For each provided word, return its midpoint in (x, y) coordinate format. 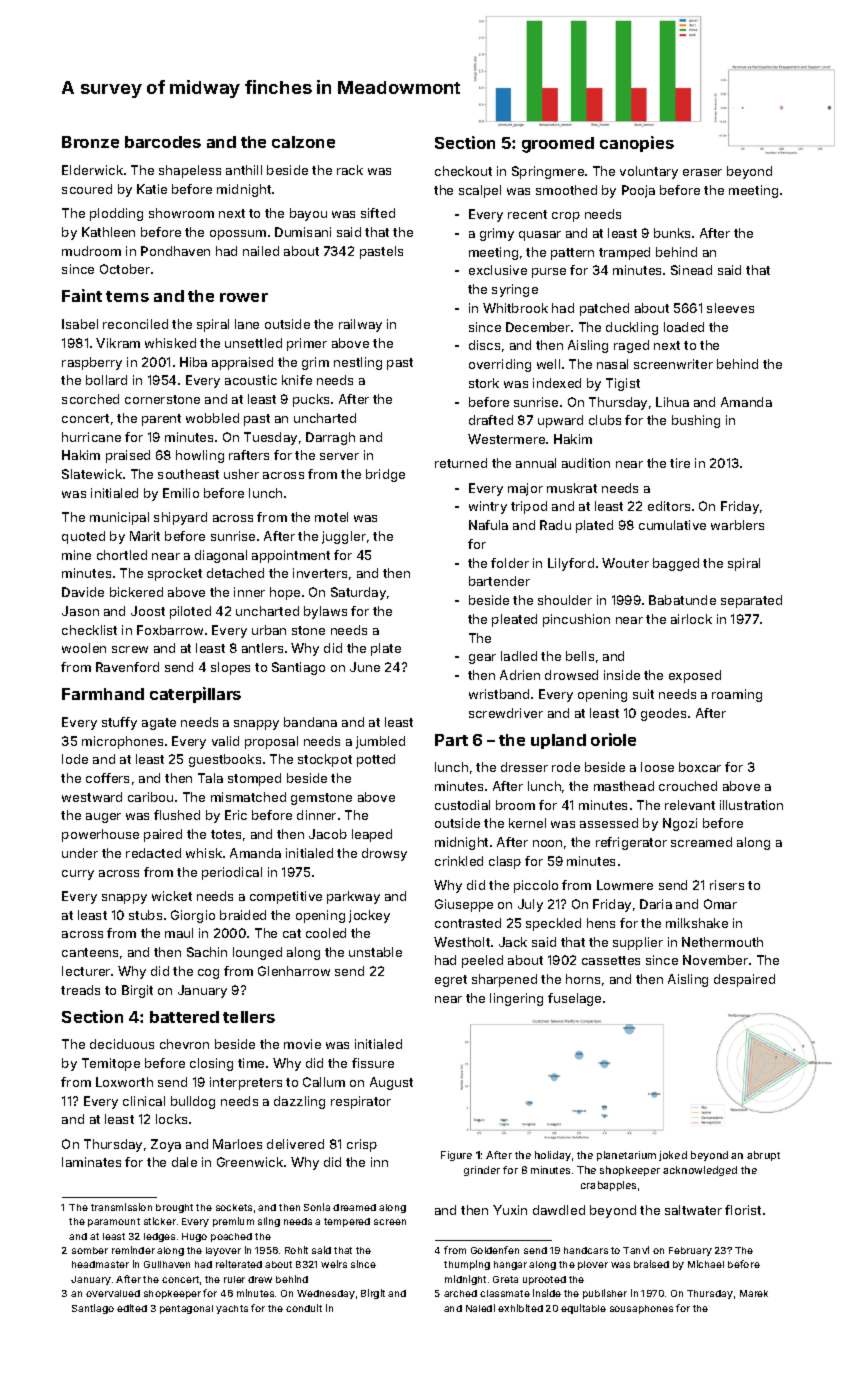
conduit (304, 1308)
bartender (499, 581)
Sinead (691, 270)
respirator (361, 1102)
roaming (737, 695)
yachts (232, 1309)
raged (631, 346)
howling (200, 456)
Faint (82, 295)
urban (269, 630)
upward (560, 421)
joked (673, 1156)
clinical (144, 1101)
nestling (358, 363)
